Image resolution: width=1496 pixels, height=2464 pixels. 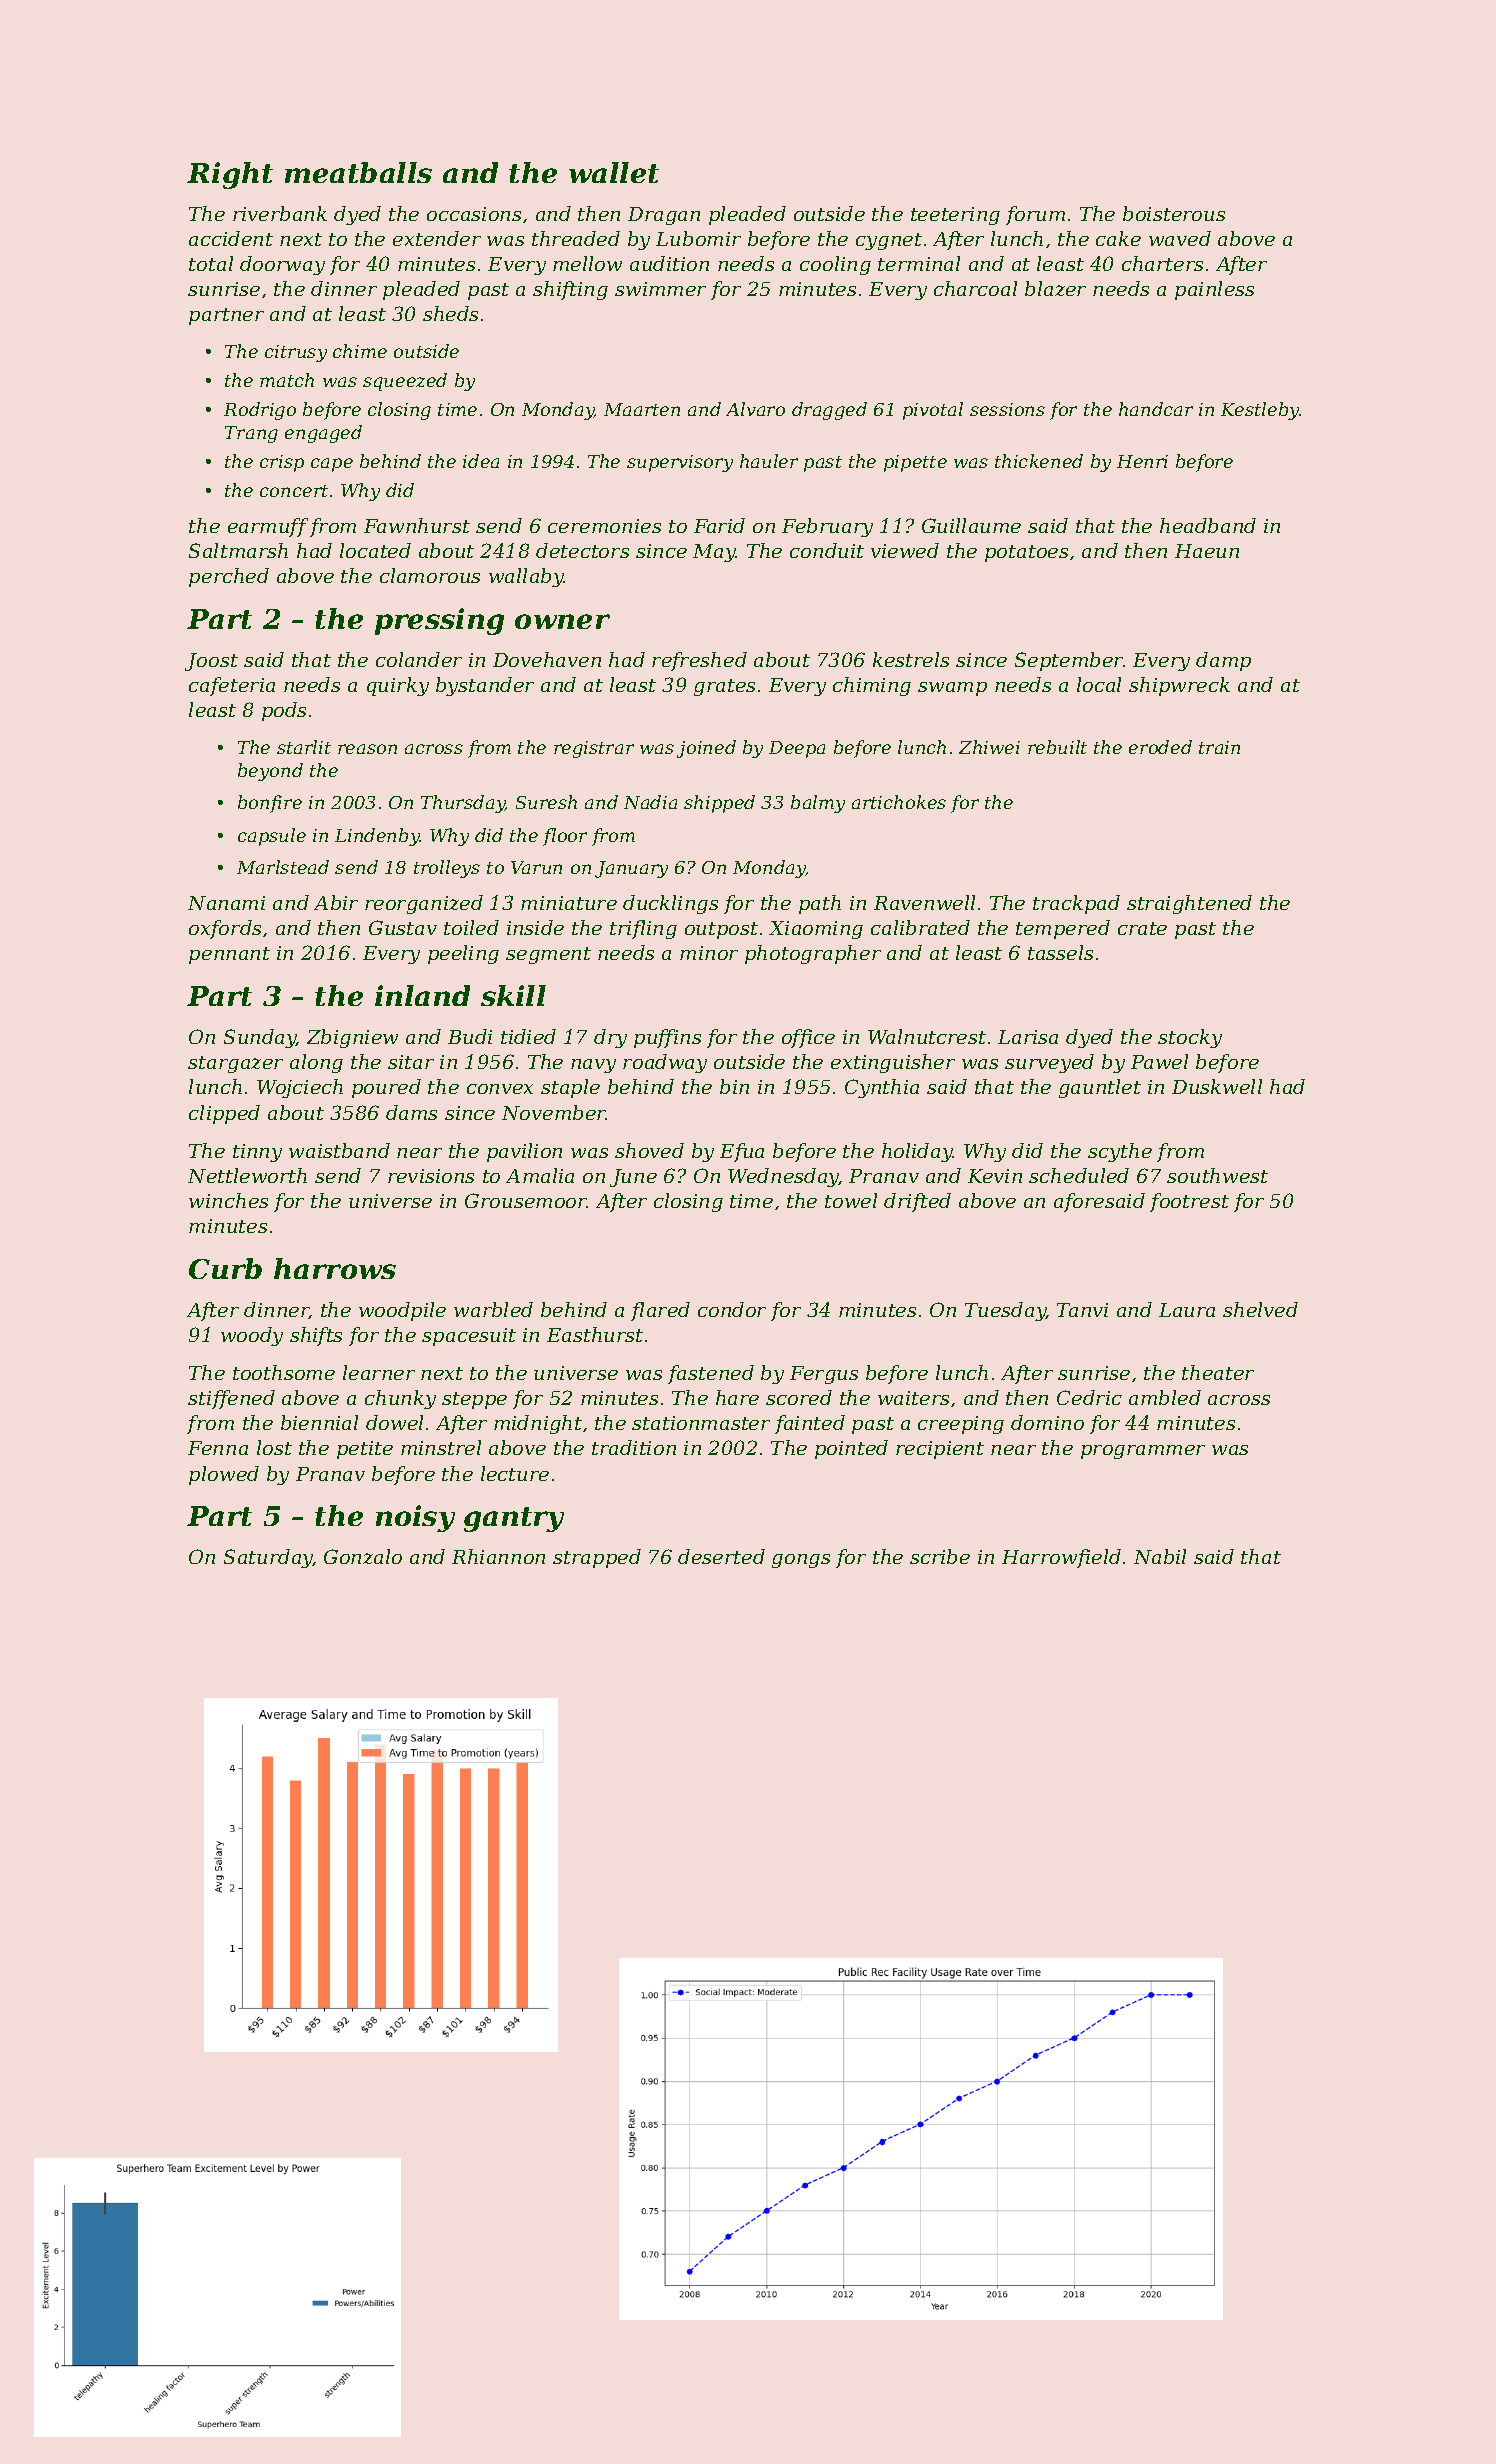 What do you see at coordinates (358, 172) in the screenshot?
I see `meatballs` at bounding box center [358, 172].
